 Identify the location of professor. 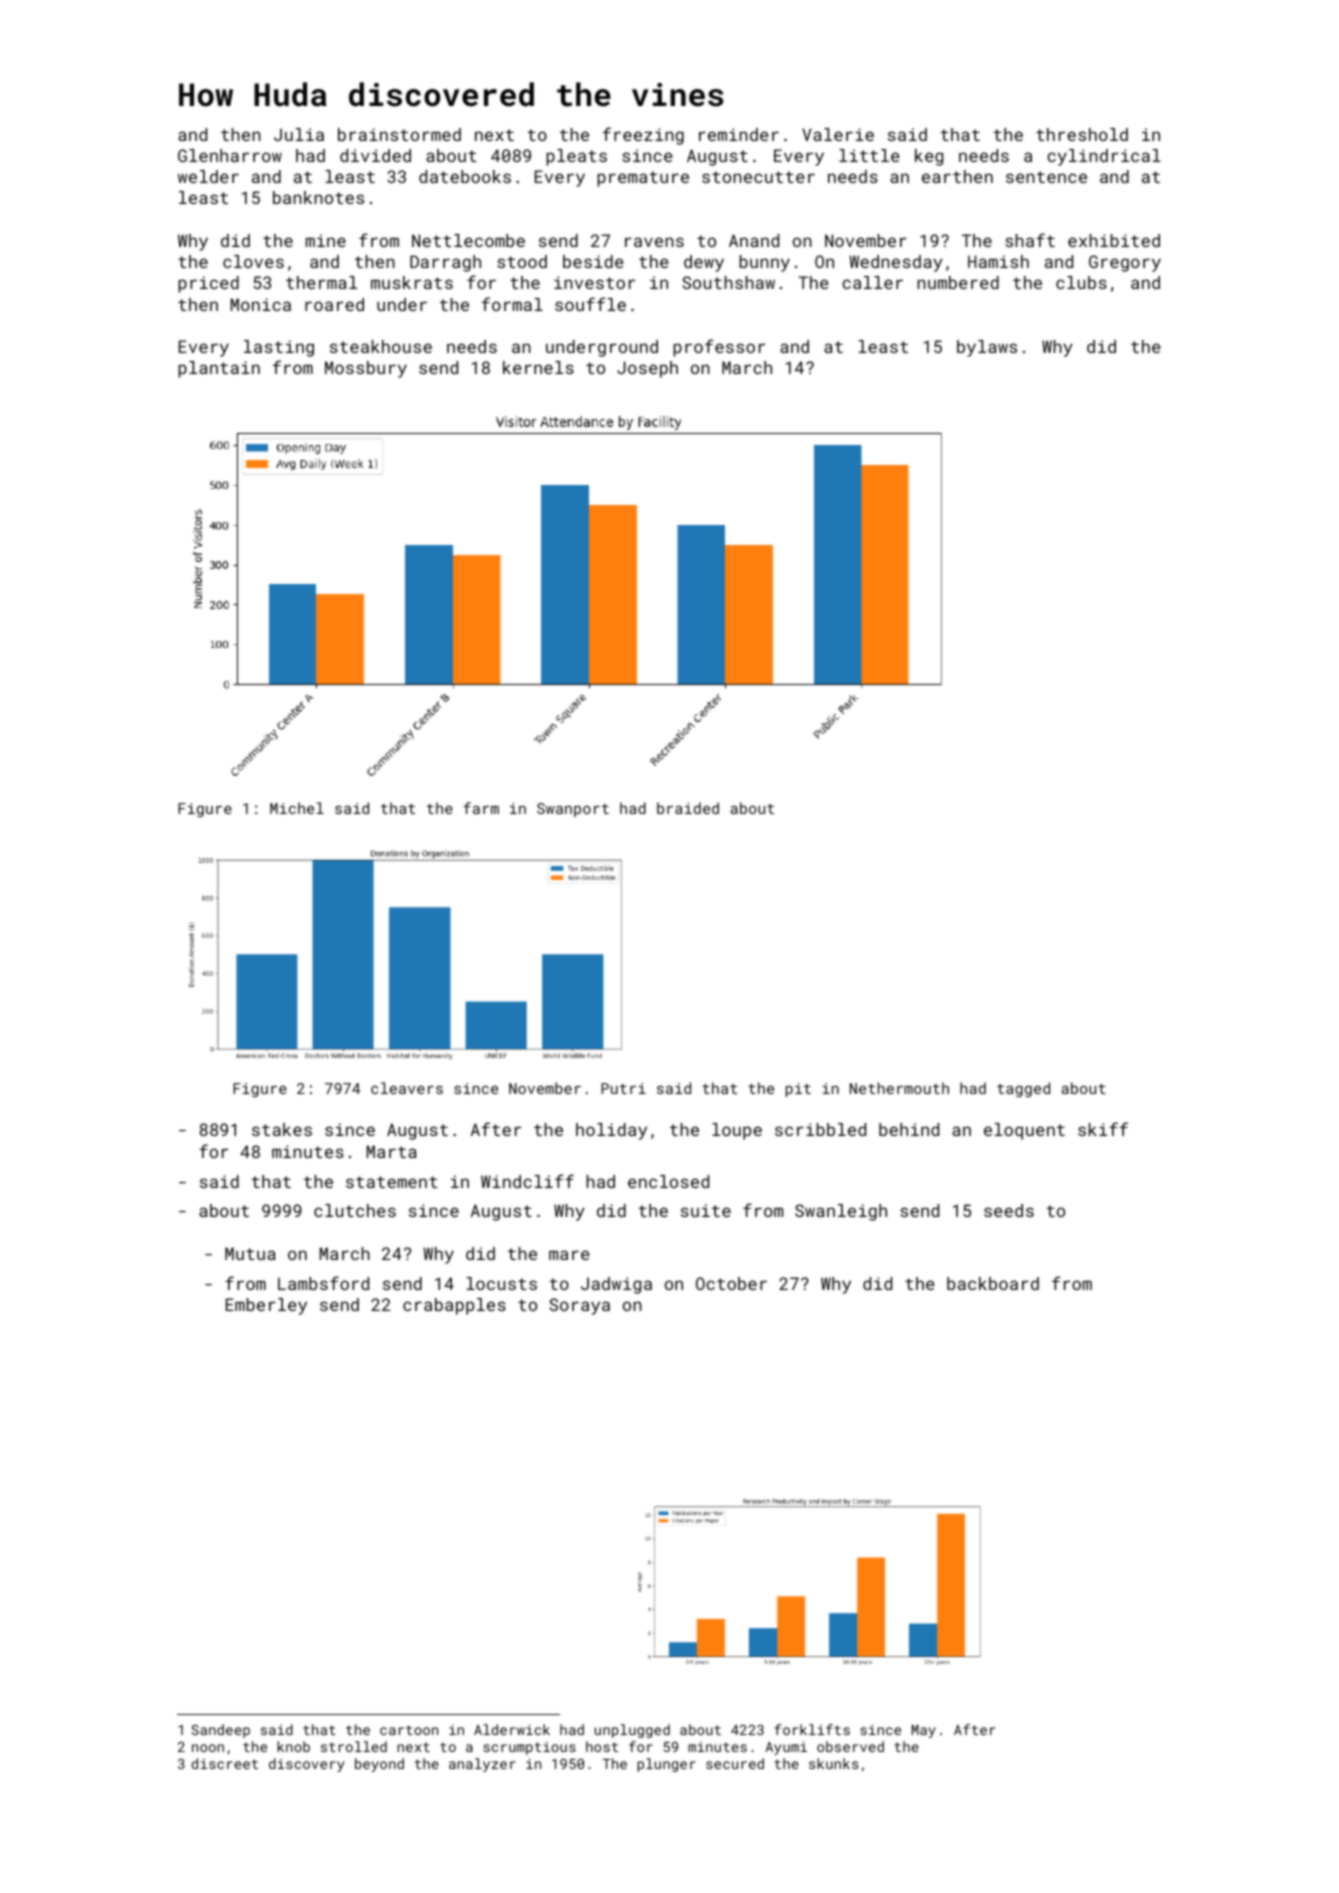
(719, 348).
